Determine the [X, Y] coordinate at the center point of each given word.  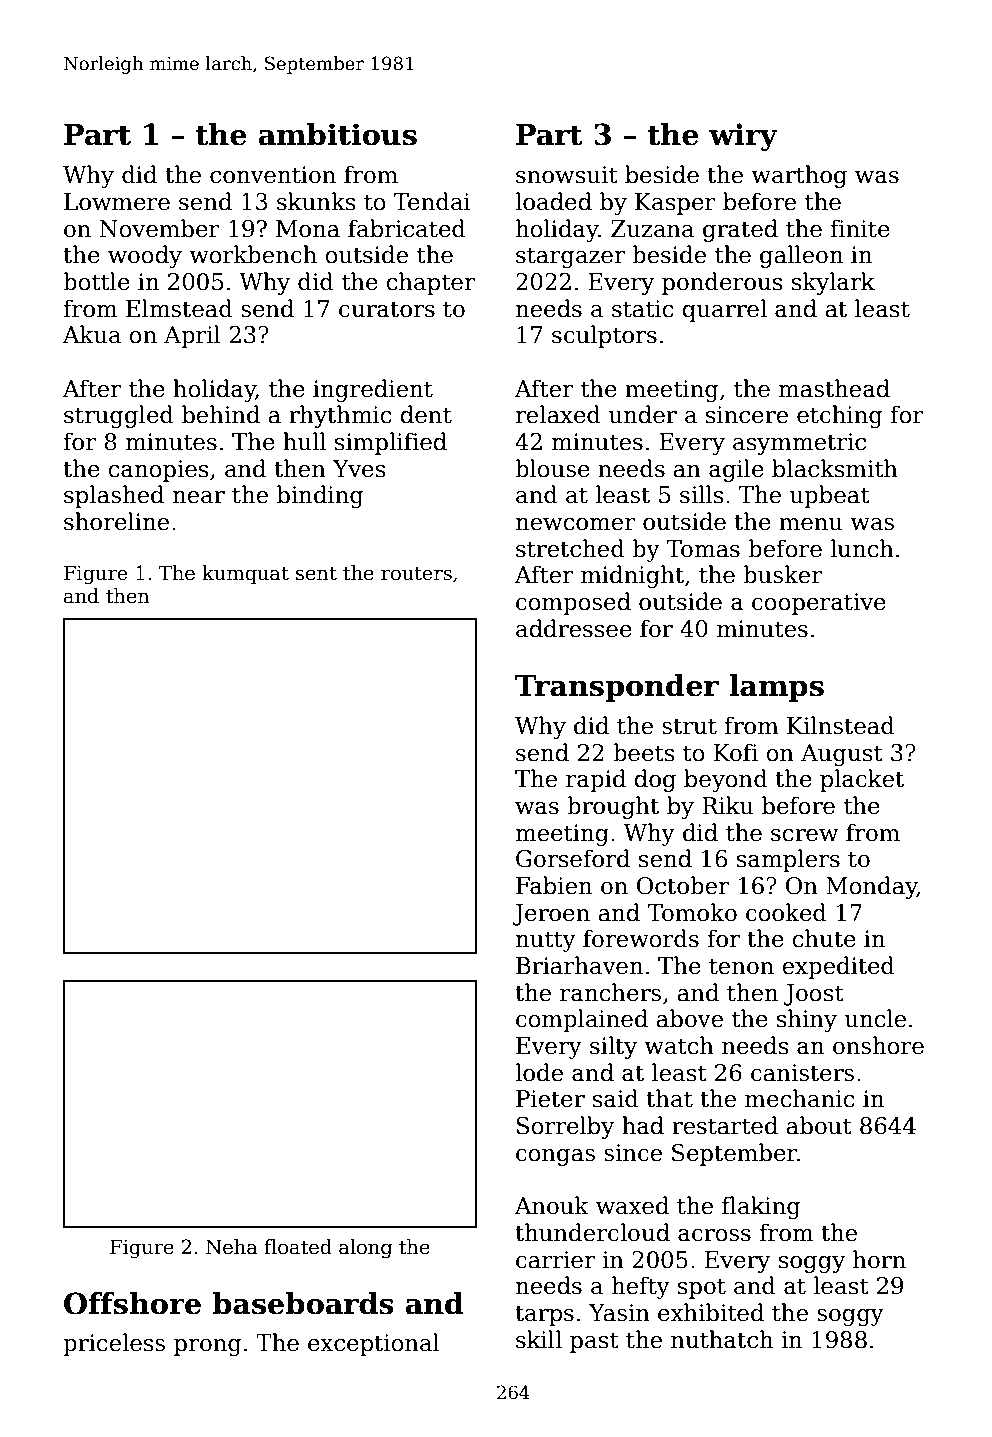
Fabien [554, 885]
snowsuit [567, 175]
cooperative [819, 604]
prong [208, 1347]
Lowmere [117, 202]
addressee [574, 628]
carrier [555, 1260]
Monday [871, 887]
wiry [743, 137]
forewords [641, 938]
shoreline [116, 521]
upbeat [830, 496]
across [714, 1235]
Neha [232, 1247]
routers [416, 574]
